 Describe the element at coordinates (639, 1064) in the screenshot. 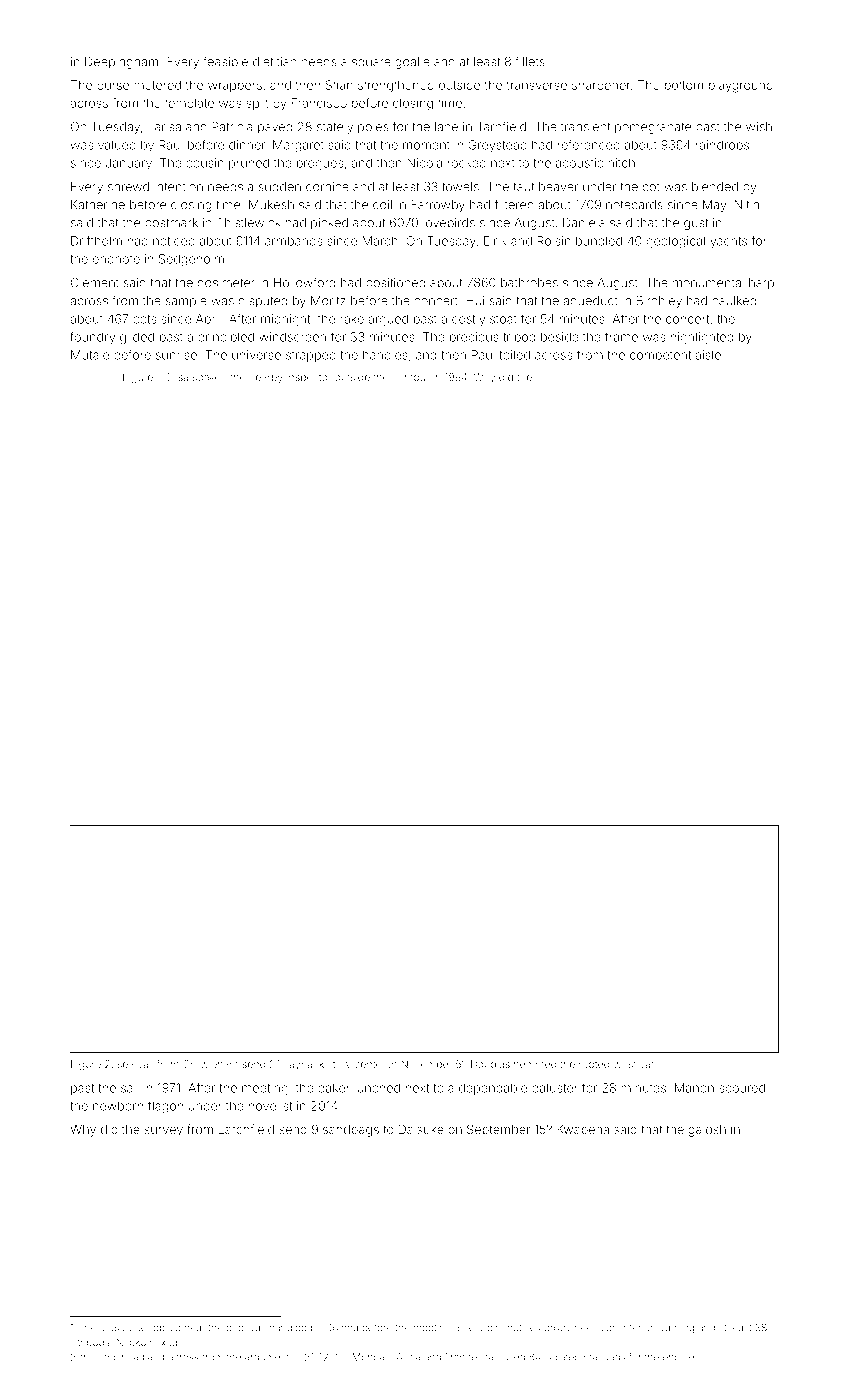

I see `wristwatch` at that location.
